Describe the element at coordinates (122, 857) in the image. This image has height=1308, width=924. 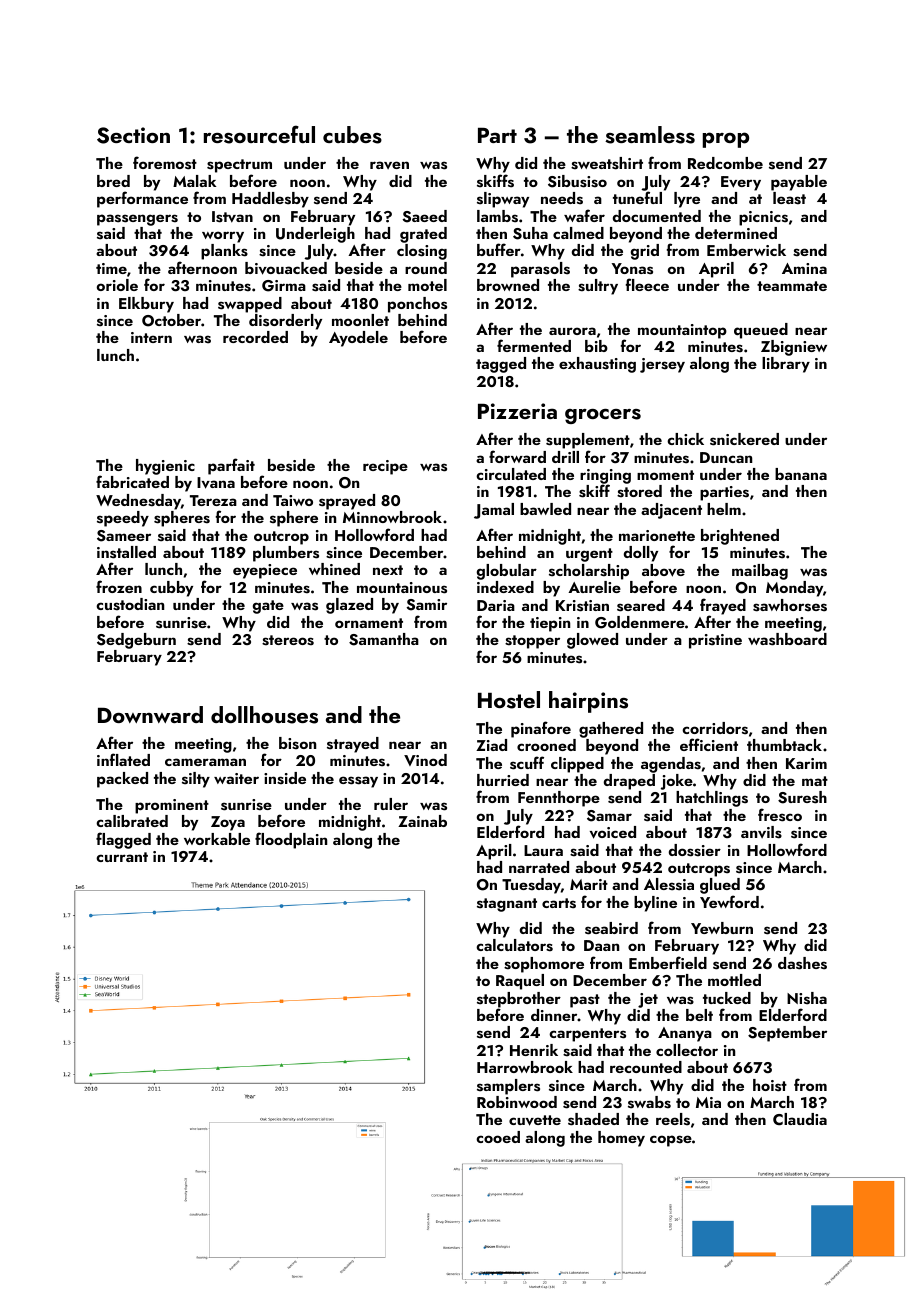
I see `currant` at that location.
